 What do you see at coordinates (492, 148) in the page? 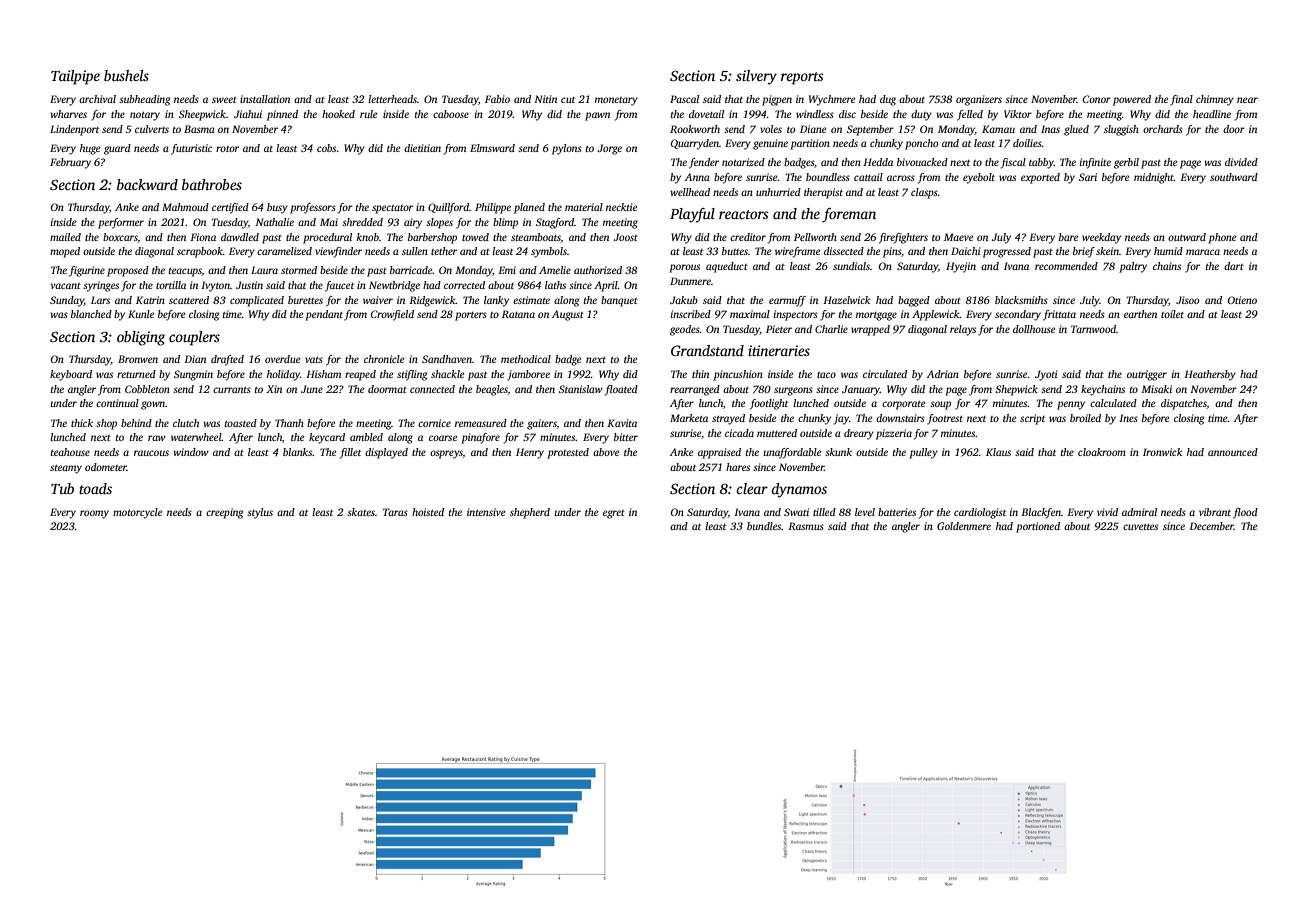
I see `Elmsward` at bounding box center [492, 148].
